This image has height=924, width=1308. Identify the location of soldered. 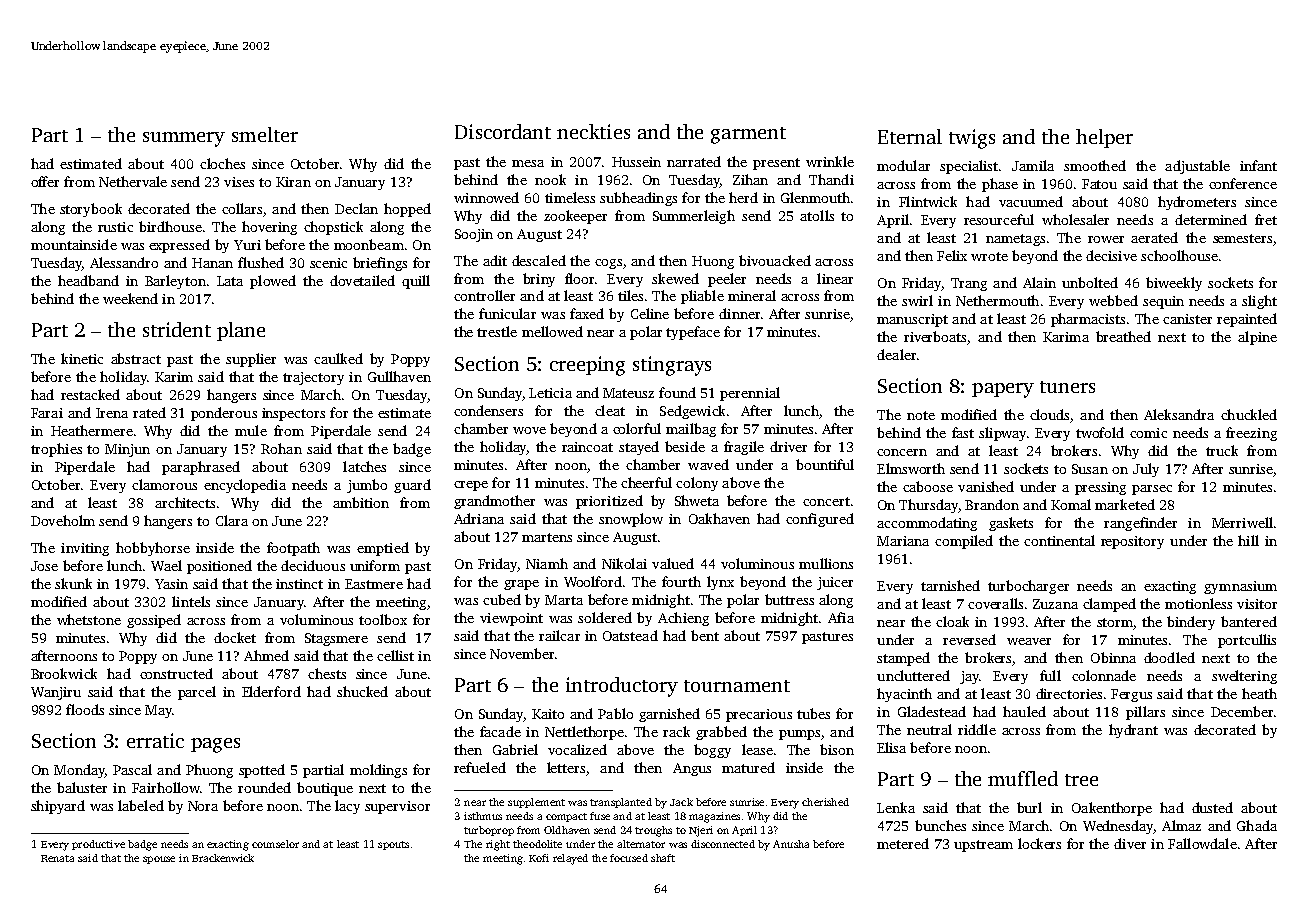
(605, 617).
